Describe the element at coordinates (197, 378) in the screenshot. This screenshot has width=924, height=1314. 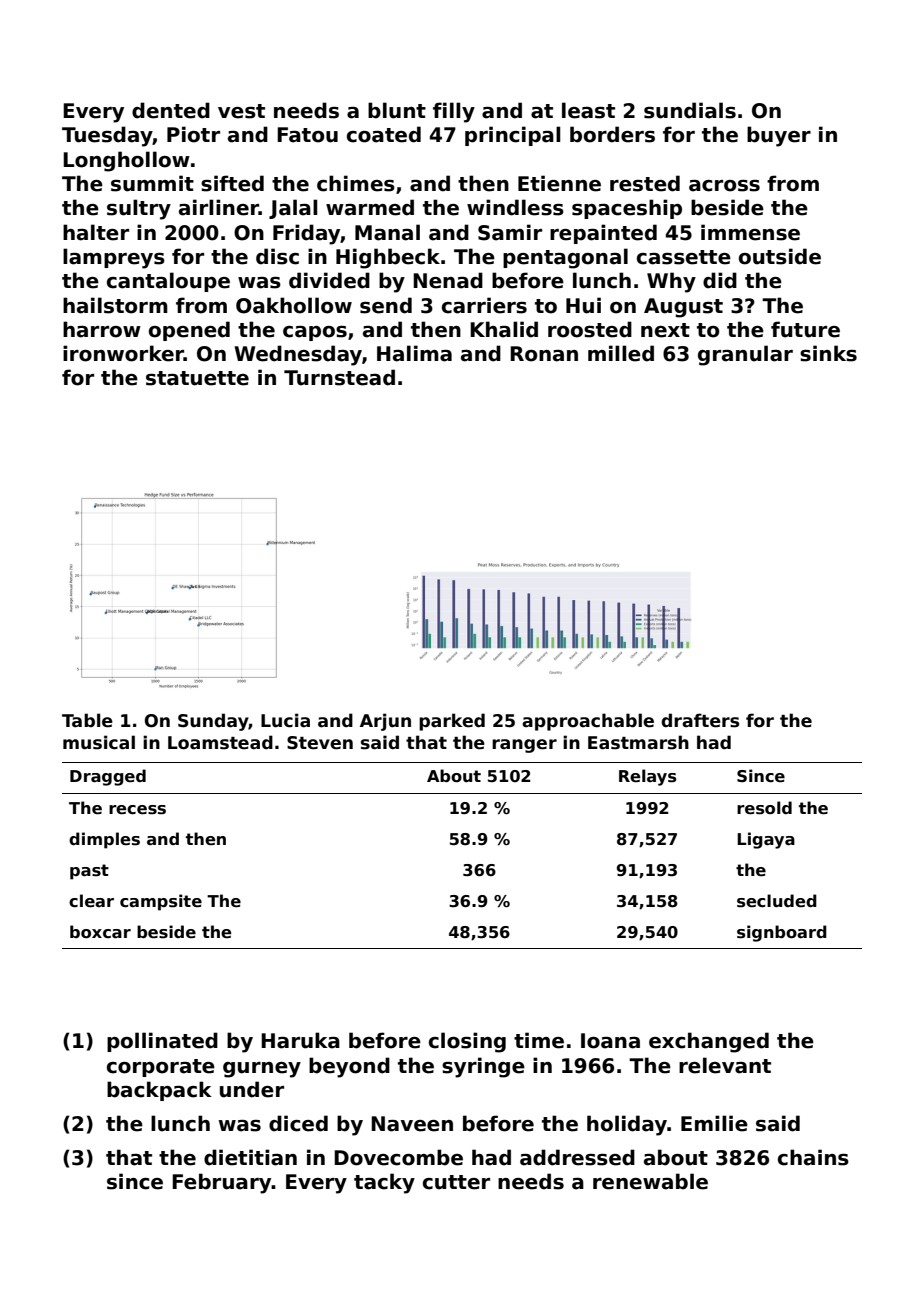
I see `statuette` at that location.
